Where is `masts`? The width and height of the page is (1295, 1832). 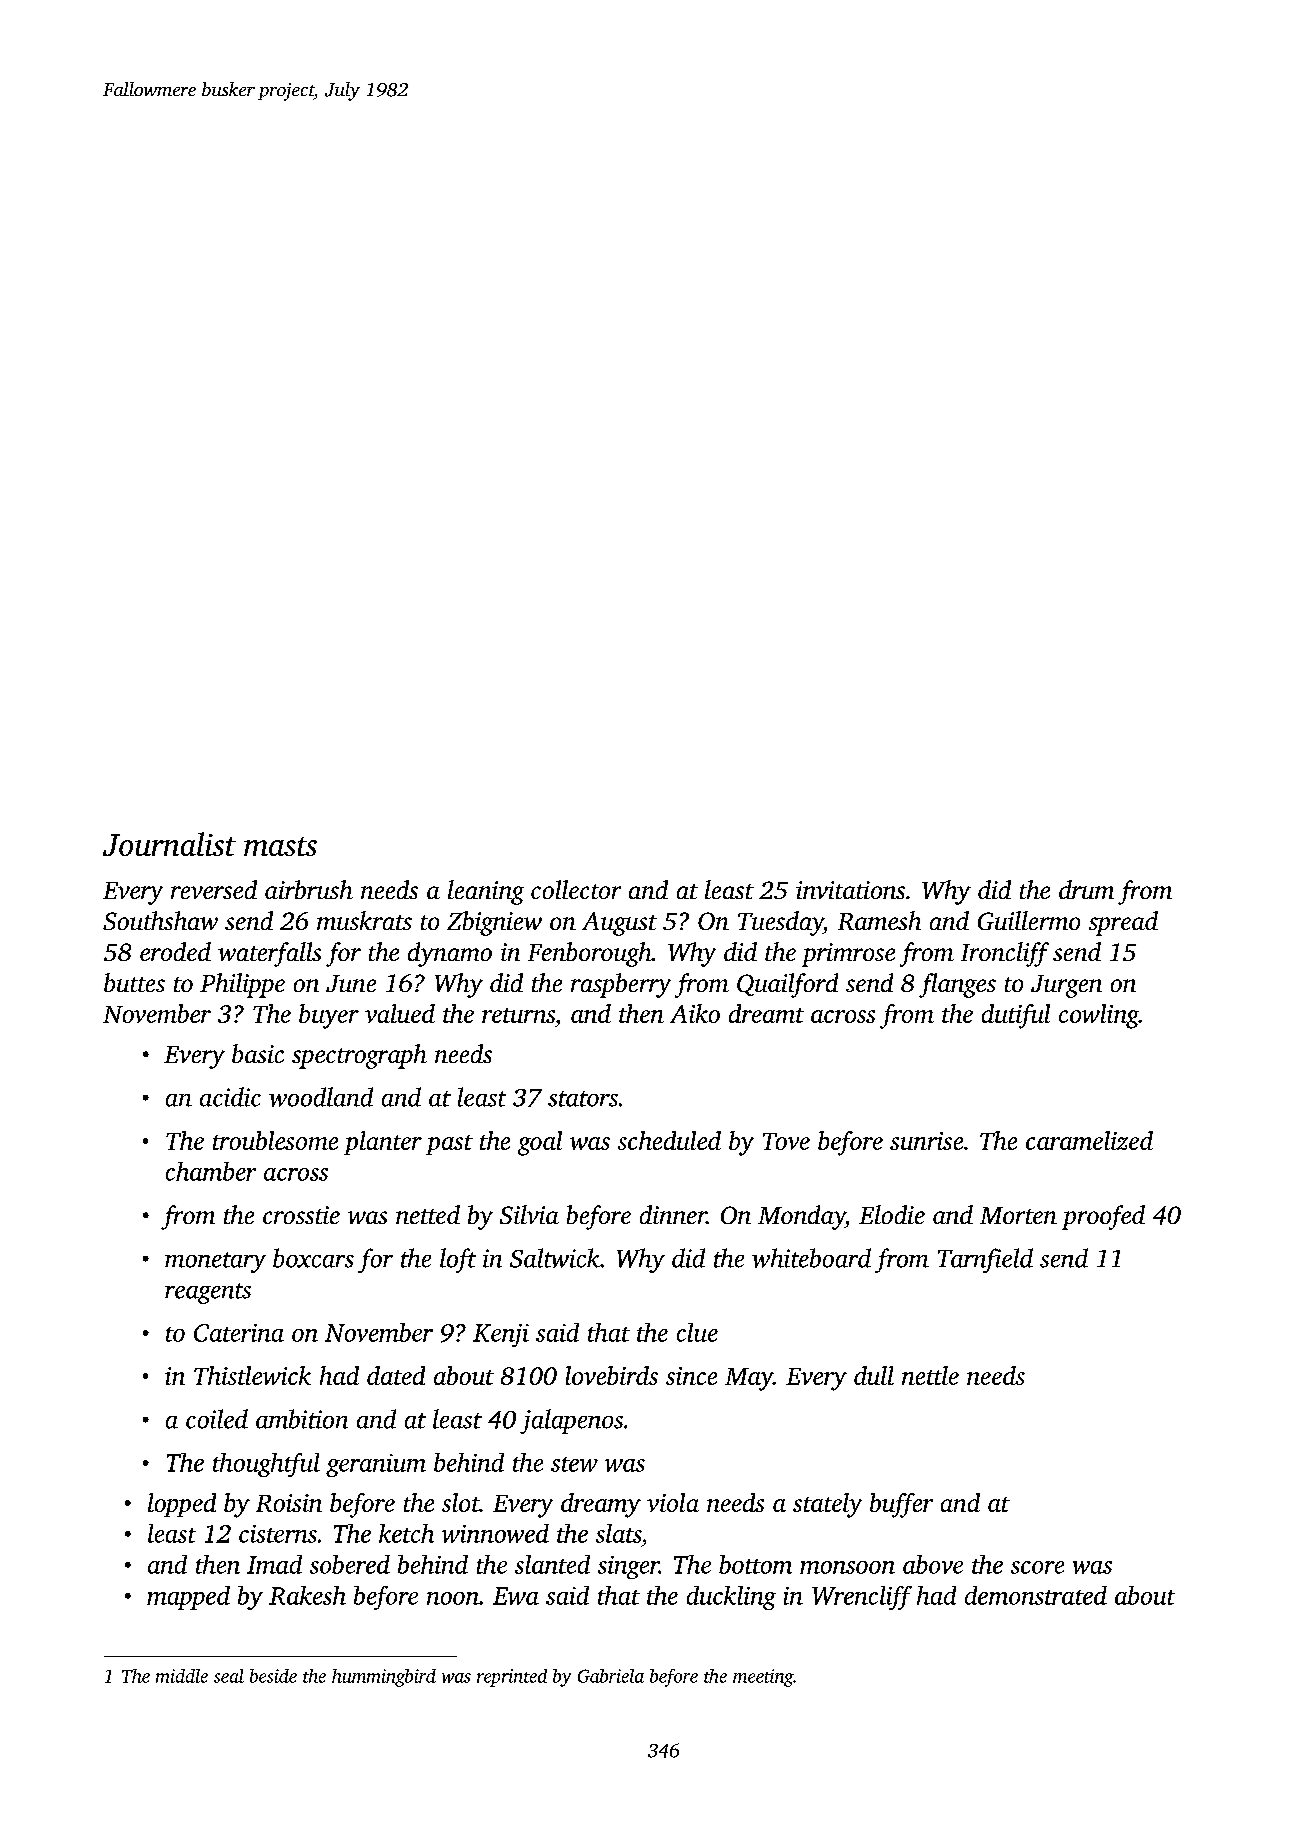 masts is located at coordinates (280, 846).
